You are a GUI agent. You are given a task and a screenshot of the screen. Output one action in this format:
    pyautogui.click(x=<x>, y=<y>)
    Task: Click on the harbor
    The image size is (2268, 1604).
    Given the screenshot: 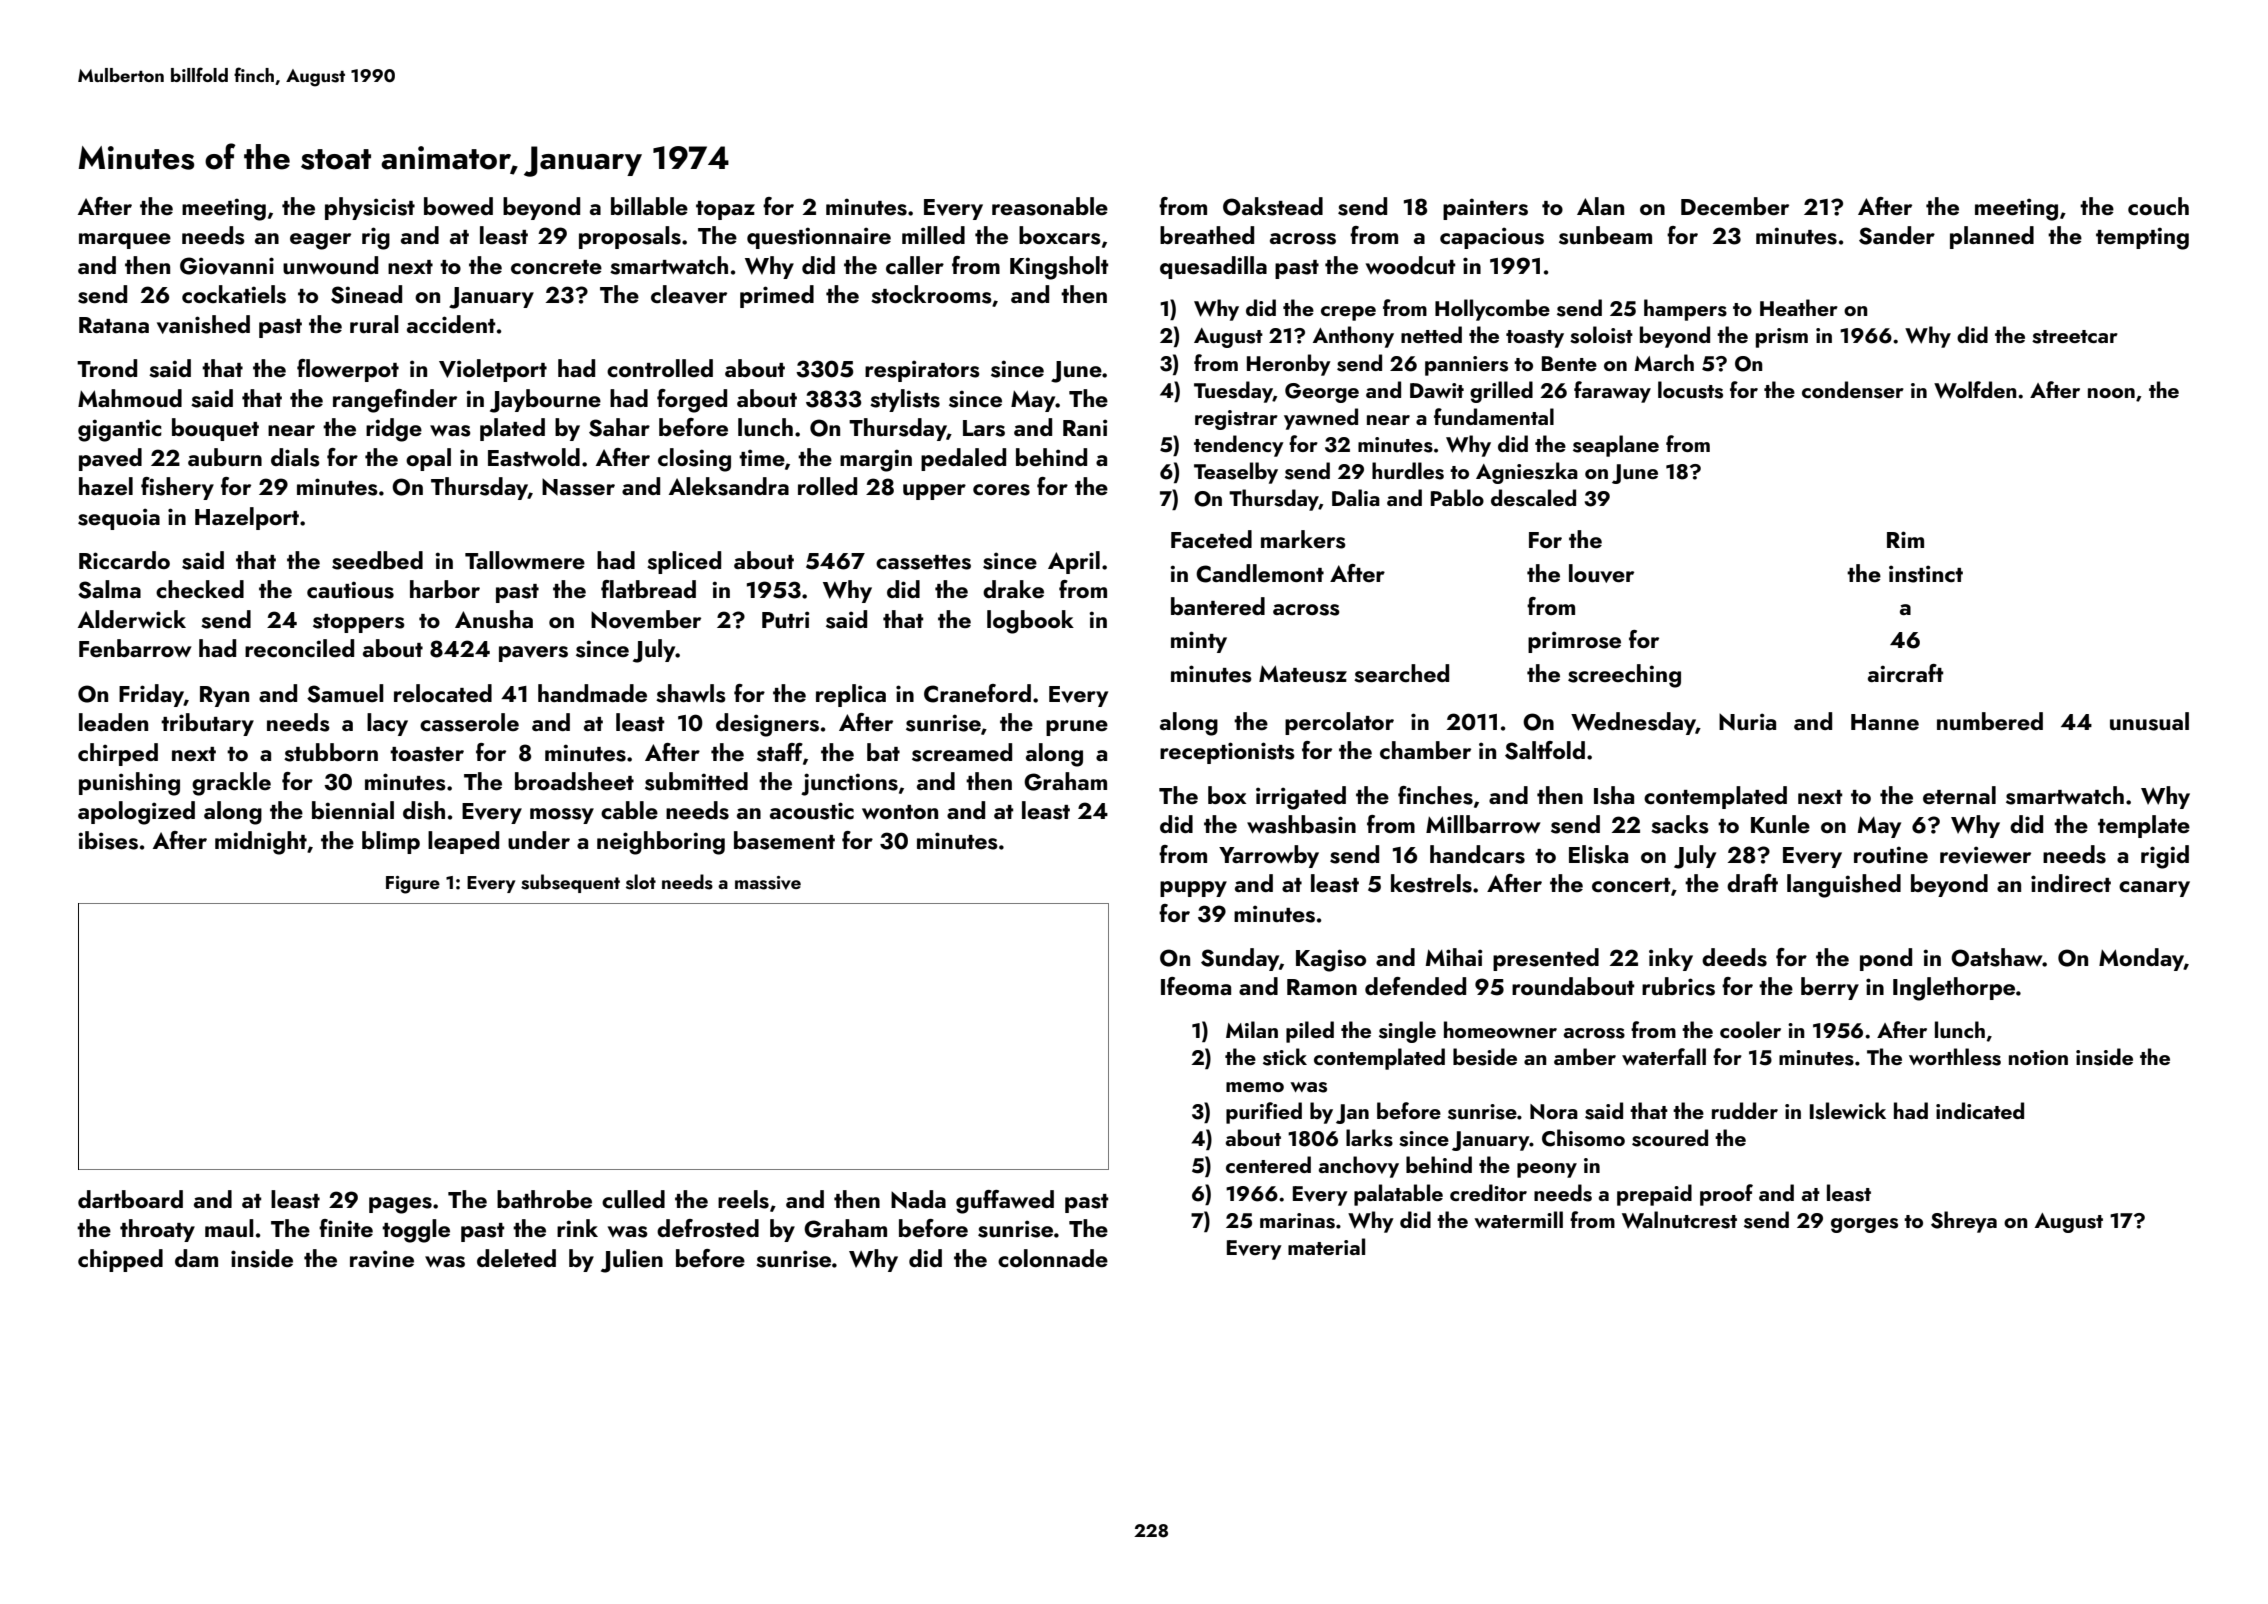 What is the action you would take?
    pyautogui.click(x=445, y=589)
